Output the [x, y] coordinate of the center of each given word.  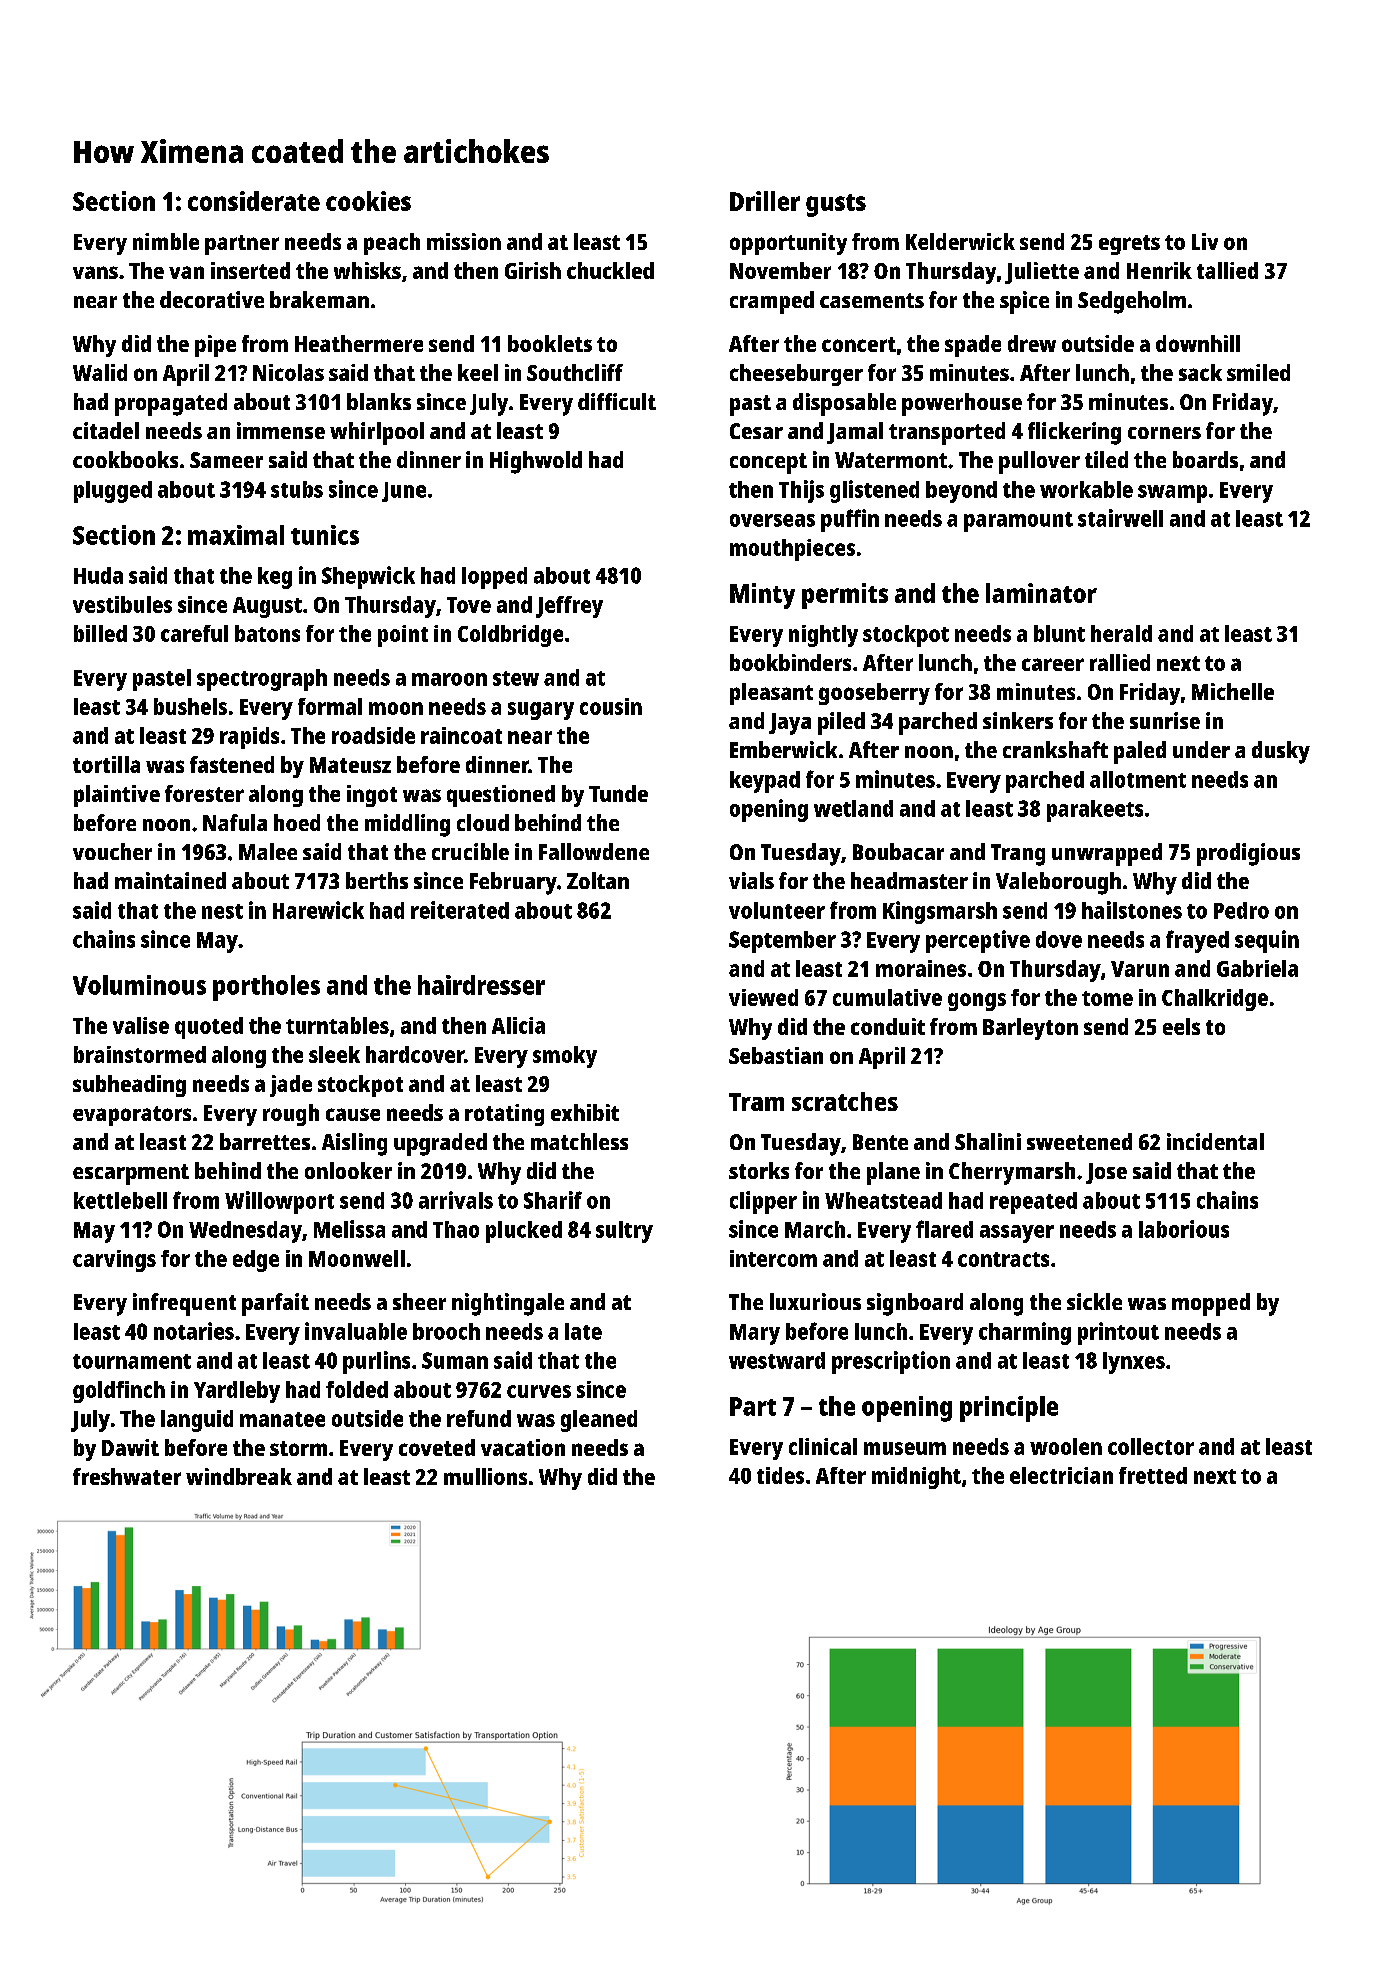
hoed [297, 822]
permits [845, 596]
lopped [494, 578]
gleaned [599, 1421]
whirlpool [377, 433]
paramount [1018, 522]
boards [1205, 459]
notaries [194, 1331]
